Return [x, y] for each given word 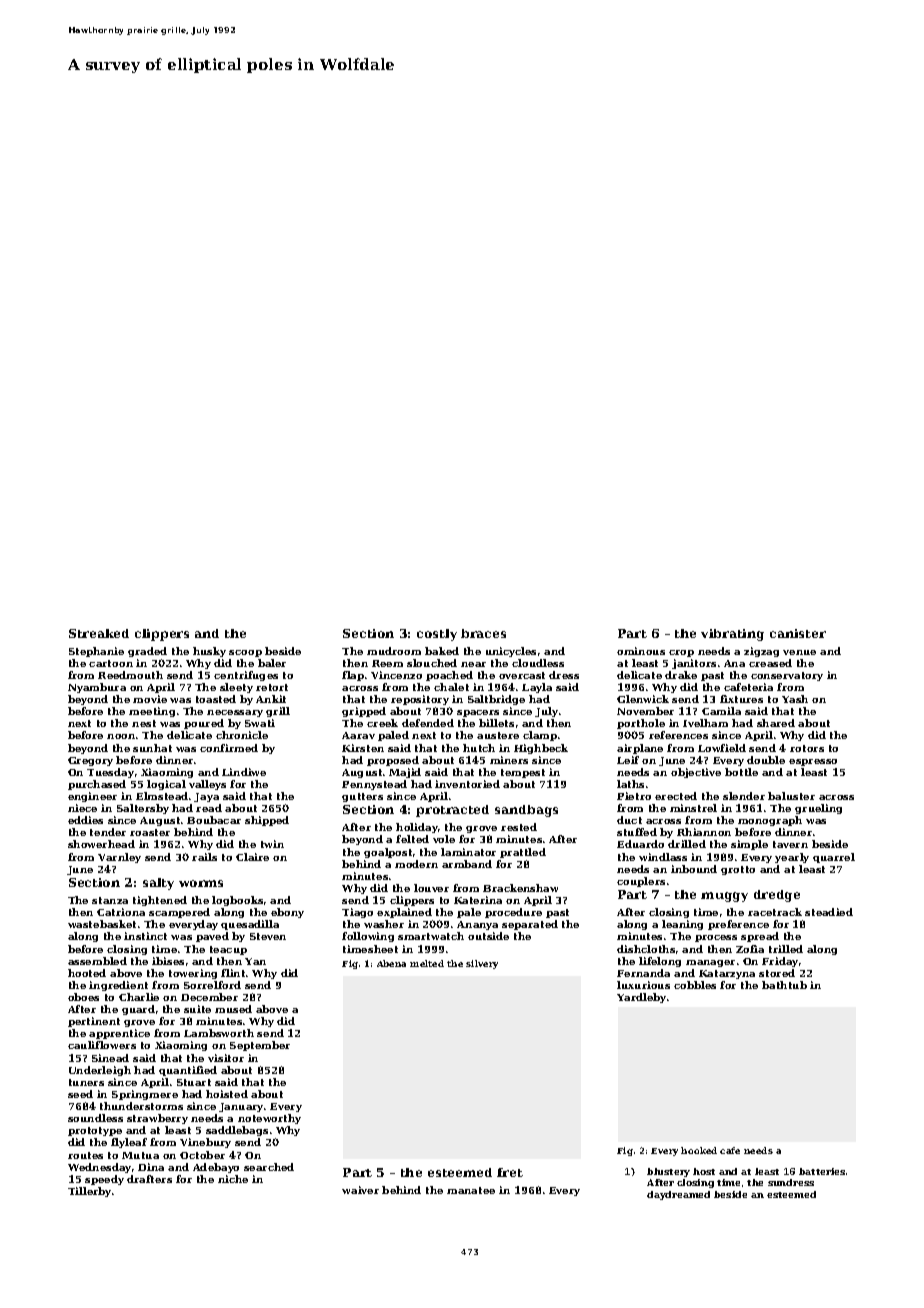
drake [681, 675]
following [368, 937]
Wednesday [99, 1168]
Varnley [119, 858]
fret [510, 1172]
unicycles [511, 652]
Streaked [99, 633]
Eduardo [640, 844]
